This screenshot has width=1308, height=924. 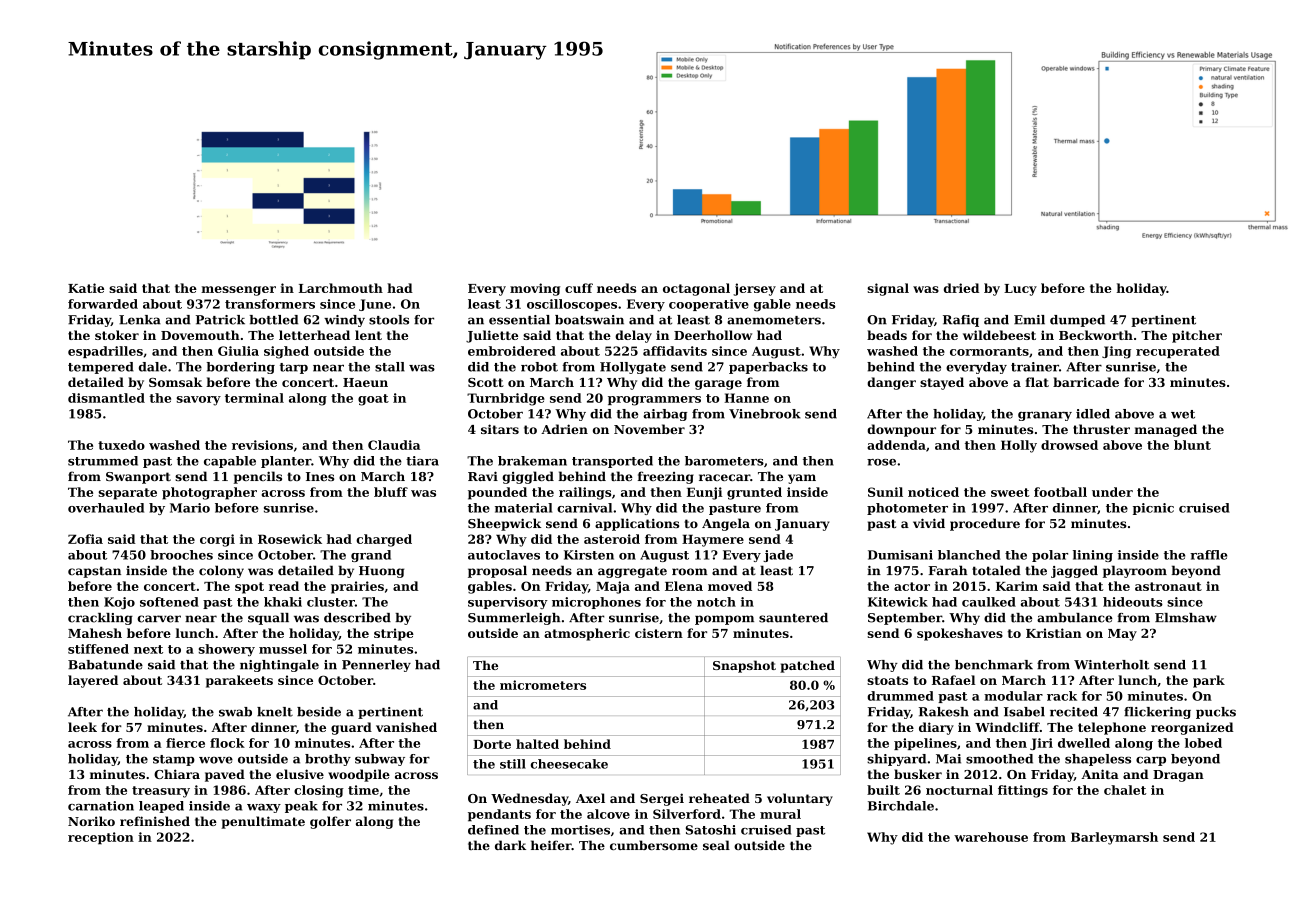 I want to click on carnival, so click(x=584, y=508).
